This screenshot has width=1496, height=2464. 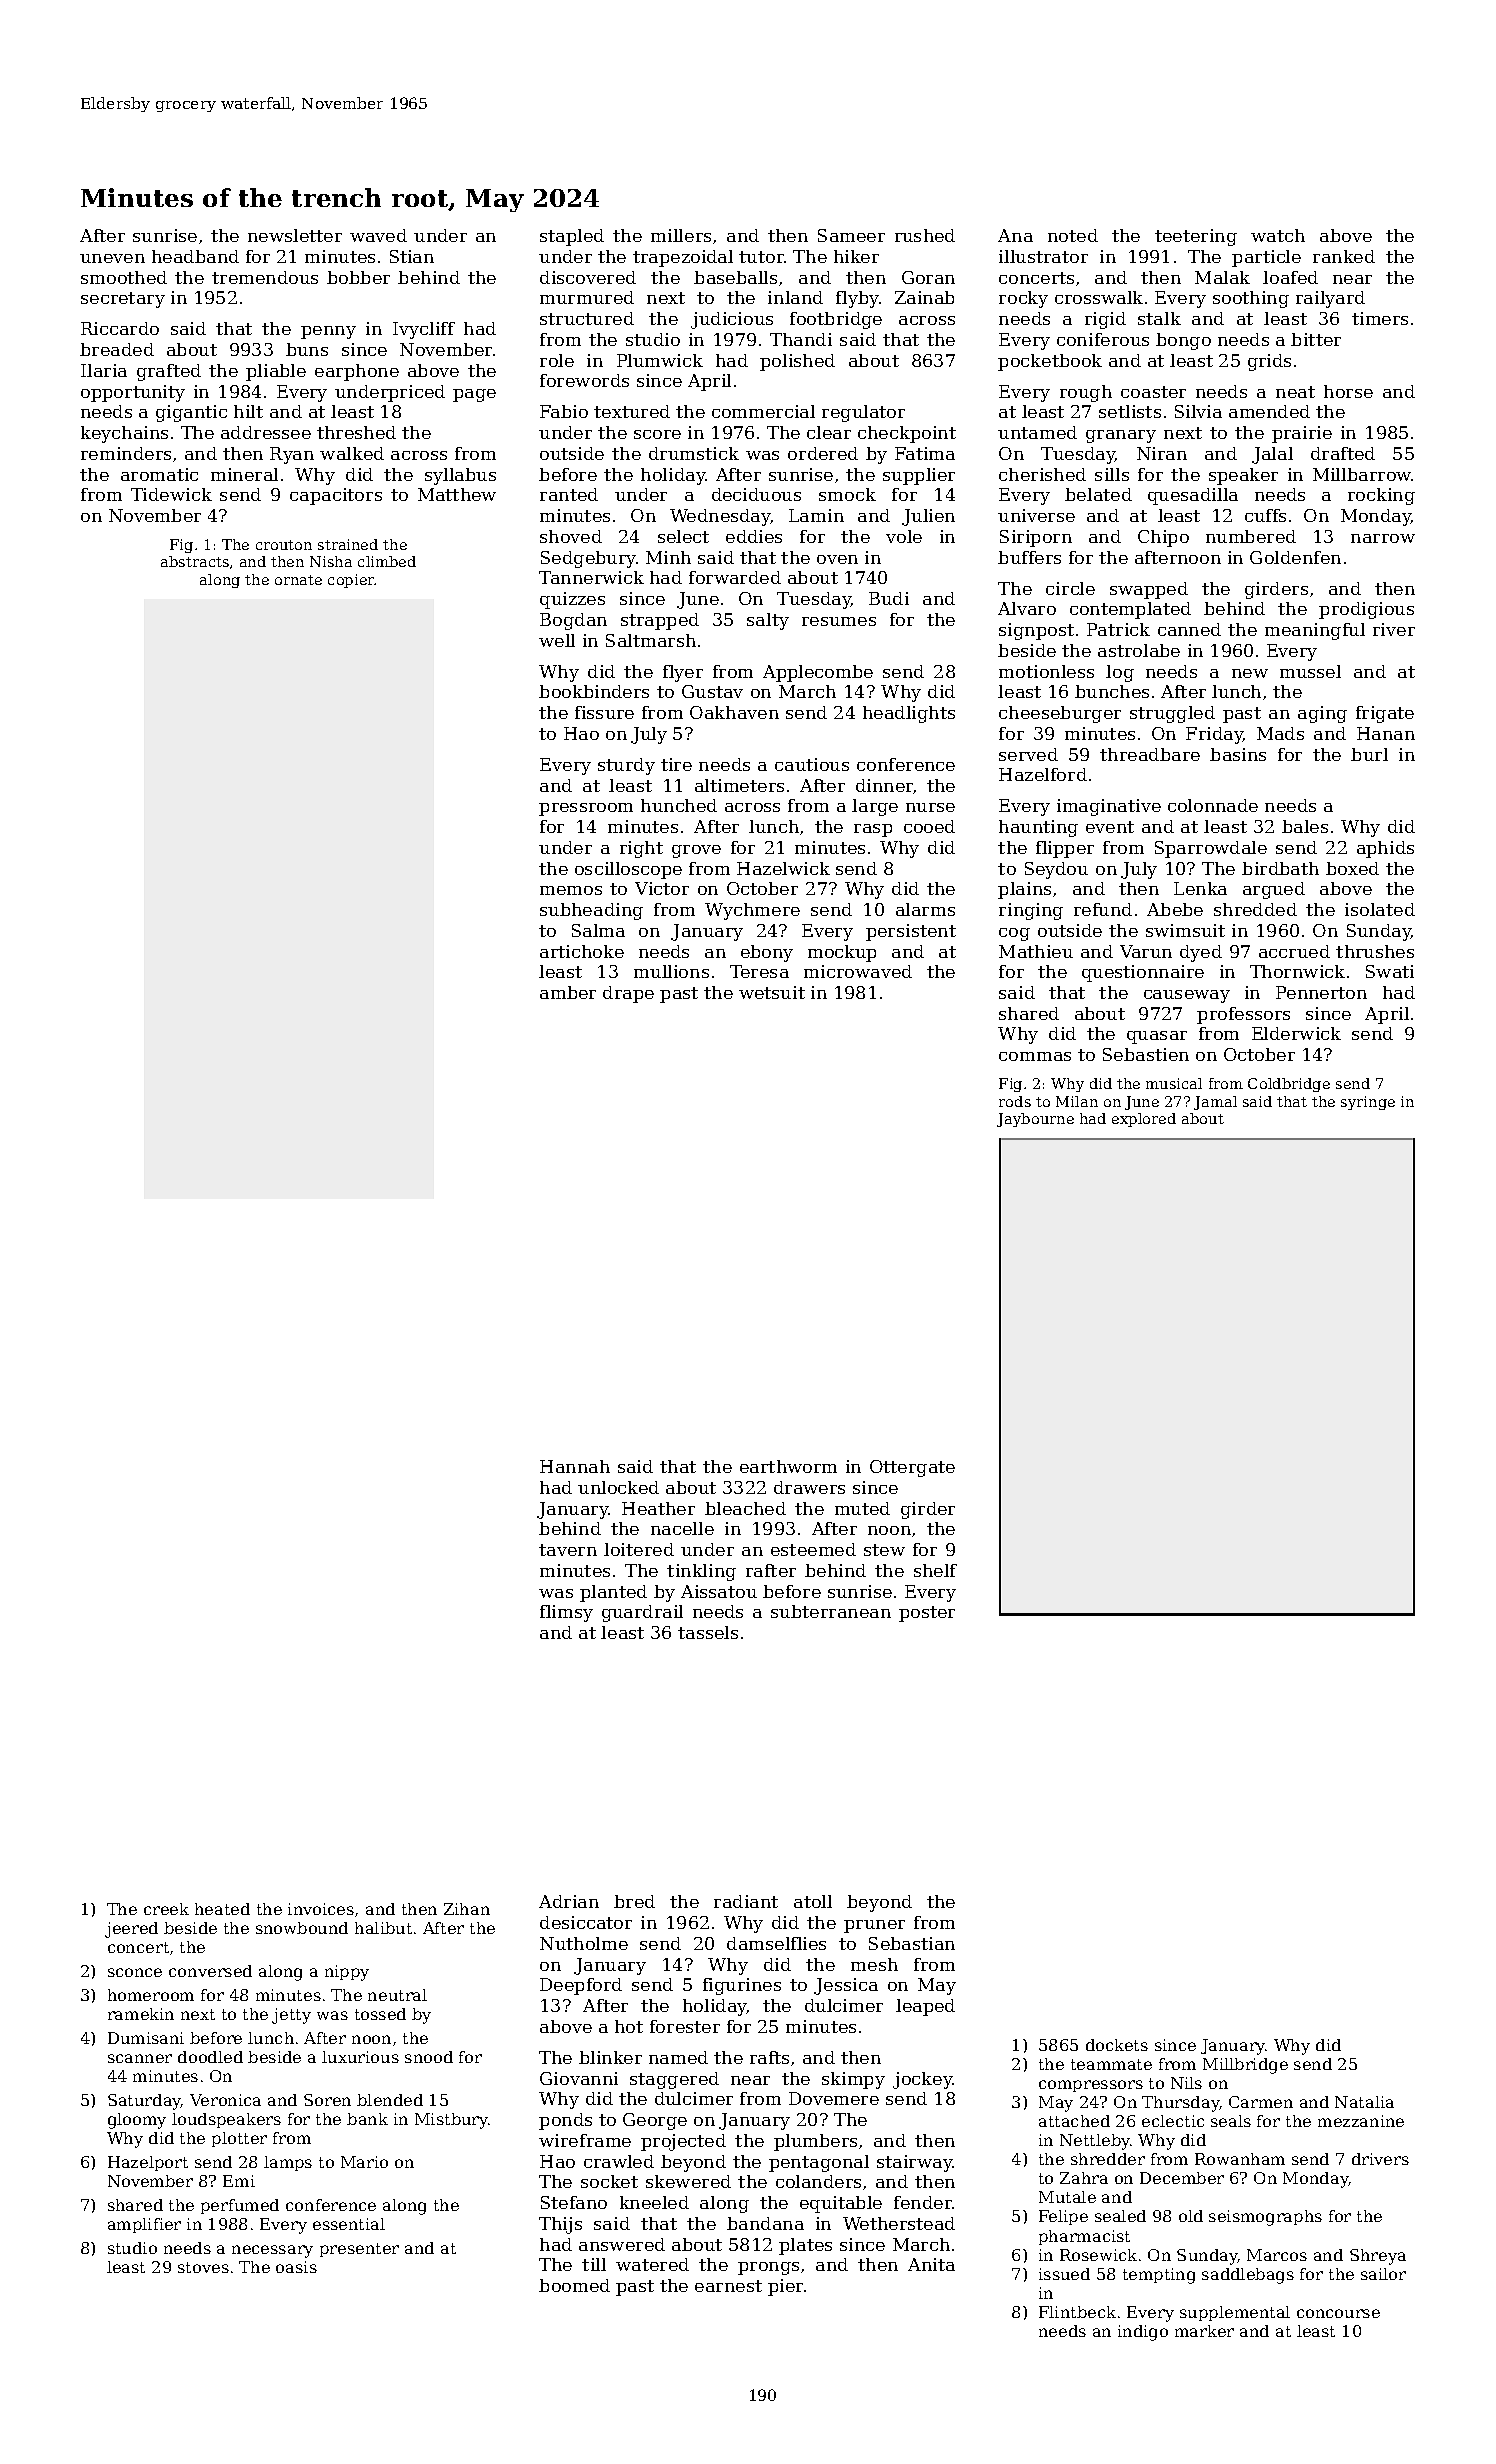 What do you see at coordinates (851, 235) in the screenshot?
I see `Sameer` at bounding box center [851, 235].
